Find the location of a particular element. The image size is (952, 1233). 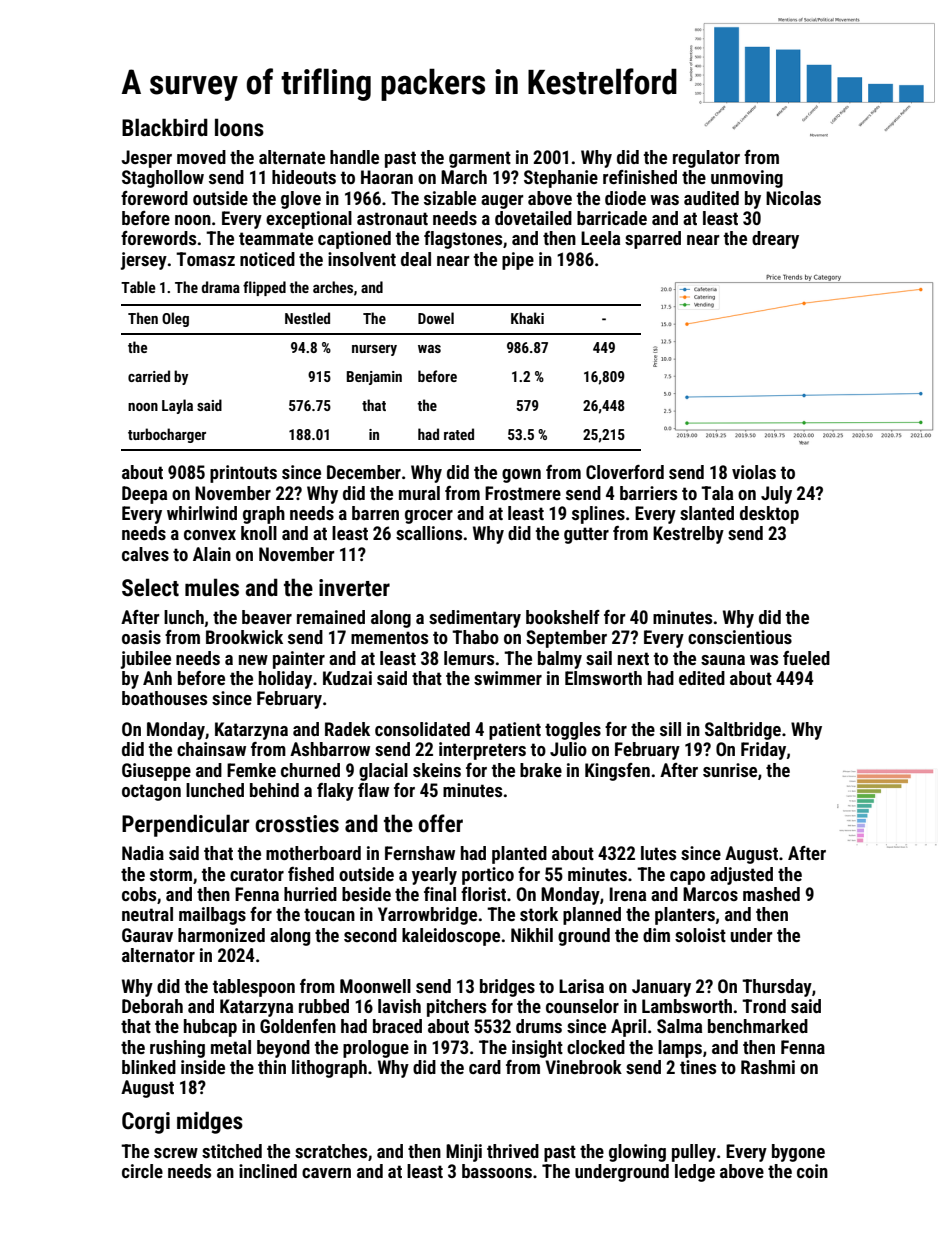

chainsaw is located at coordinates (211, 749).
